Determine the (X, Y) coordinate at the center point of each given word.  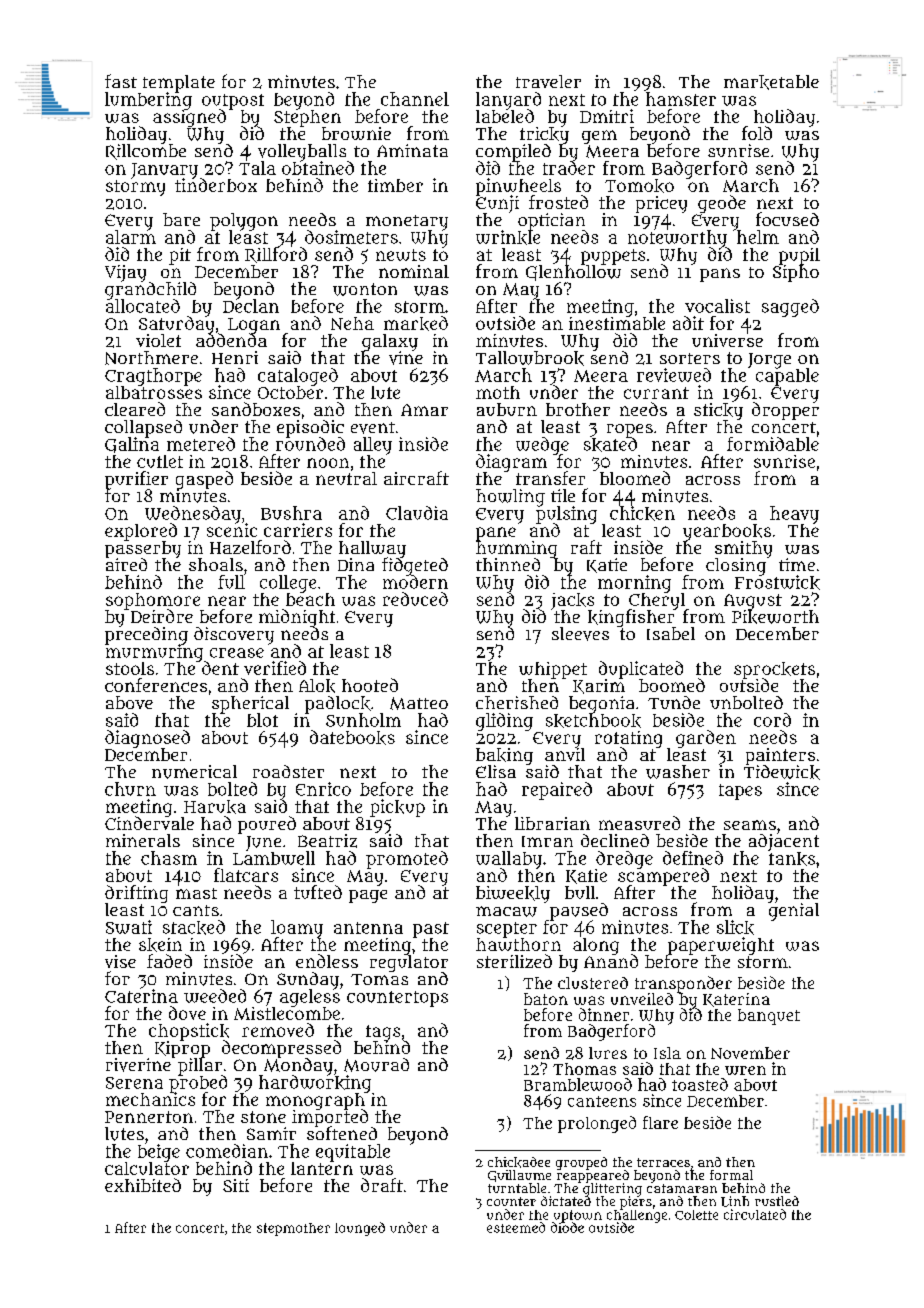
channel (415, 99)
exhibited (143, 1185)
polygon (244, 222)
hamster (681, 99)
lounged (360, 1229)
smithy (743, 549)
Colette (696, 1215)
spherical (250, 704)
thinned (508, 564)
